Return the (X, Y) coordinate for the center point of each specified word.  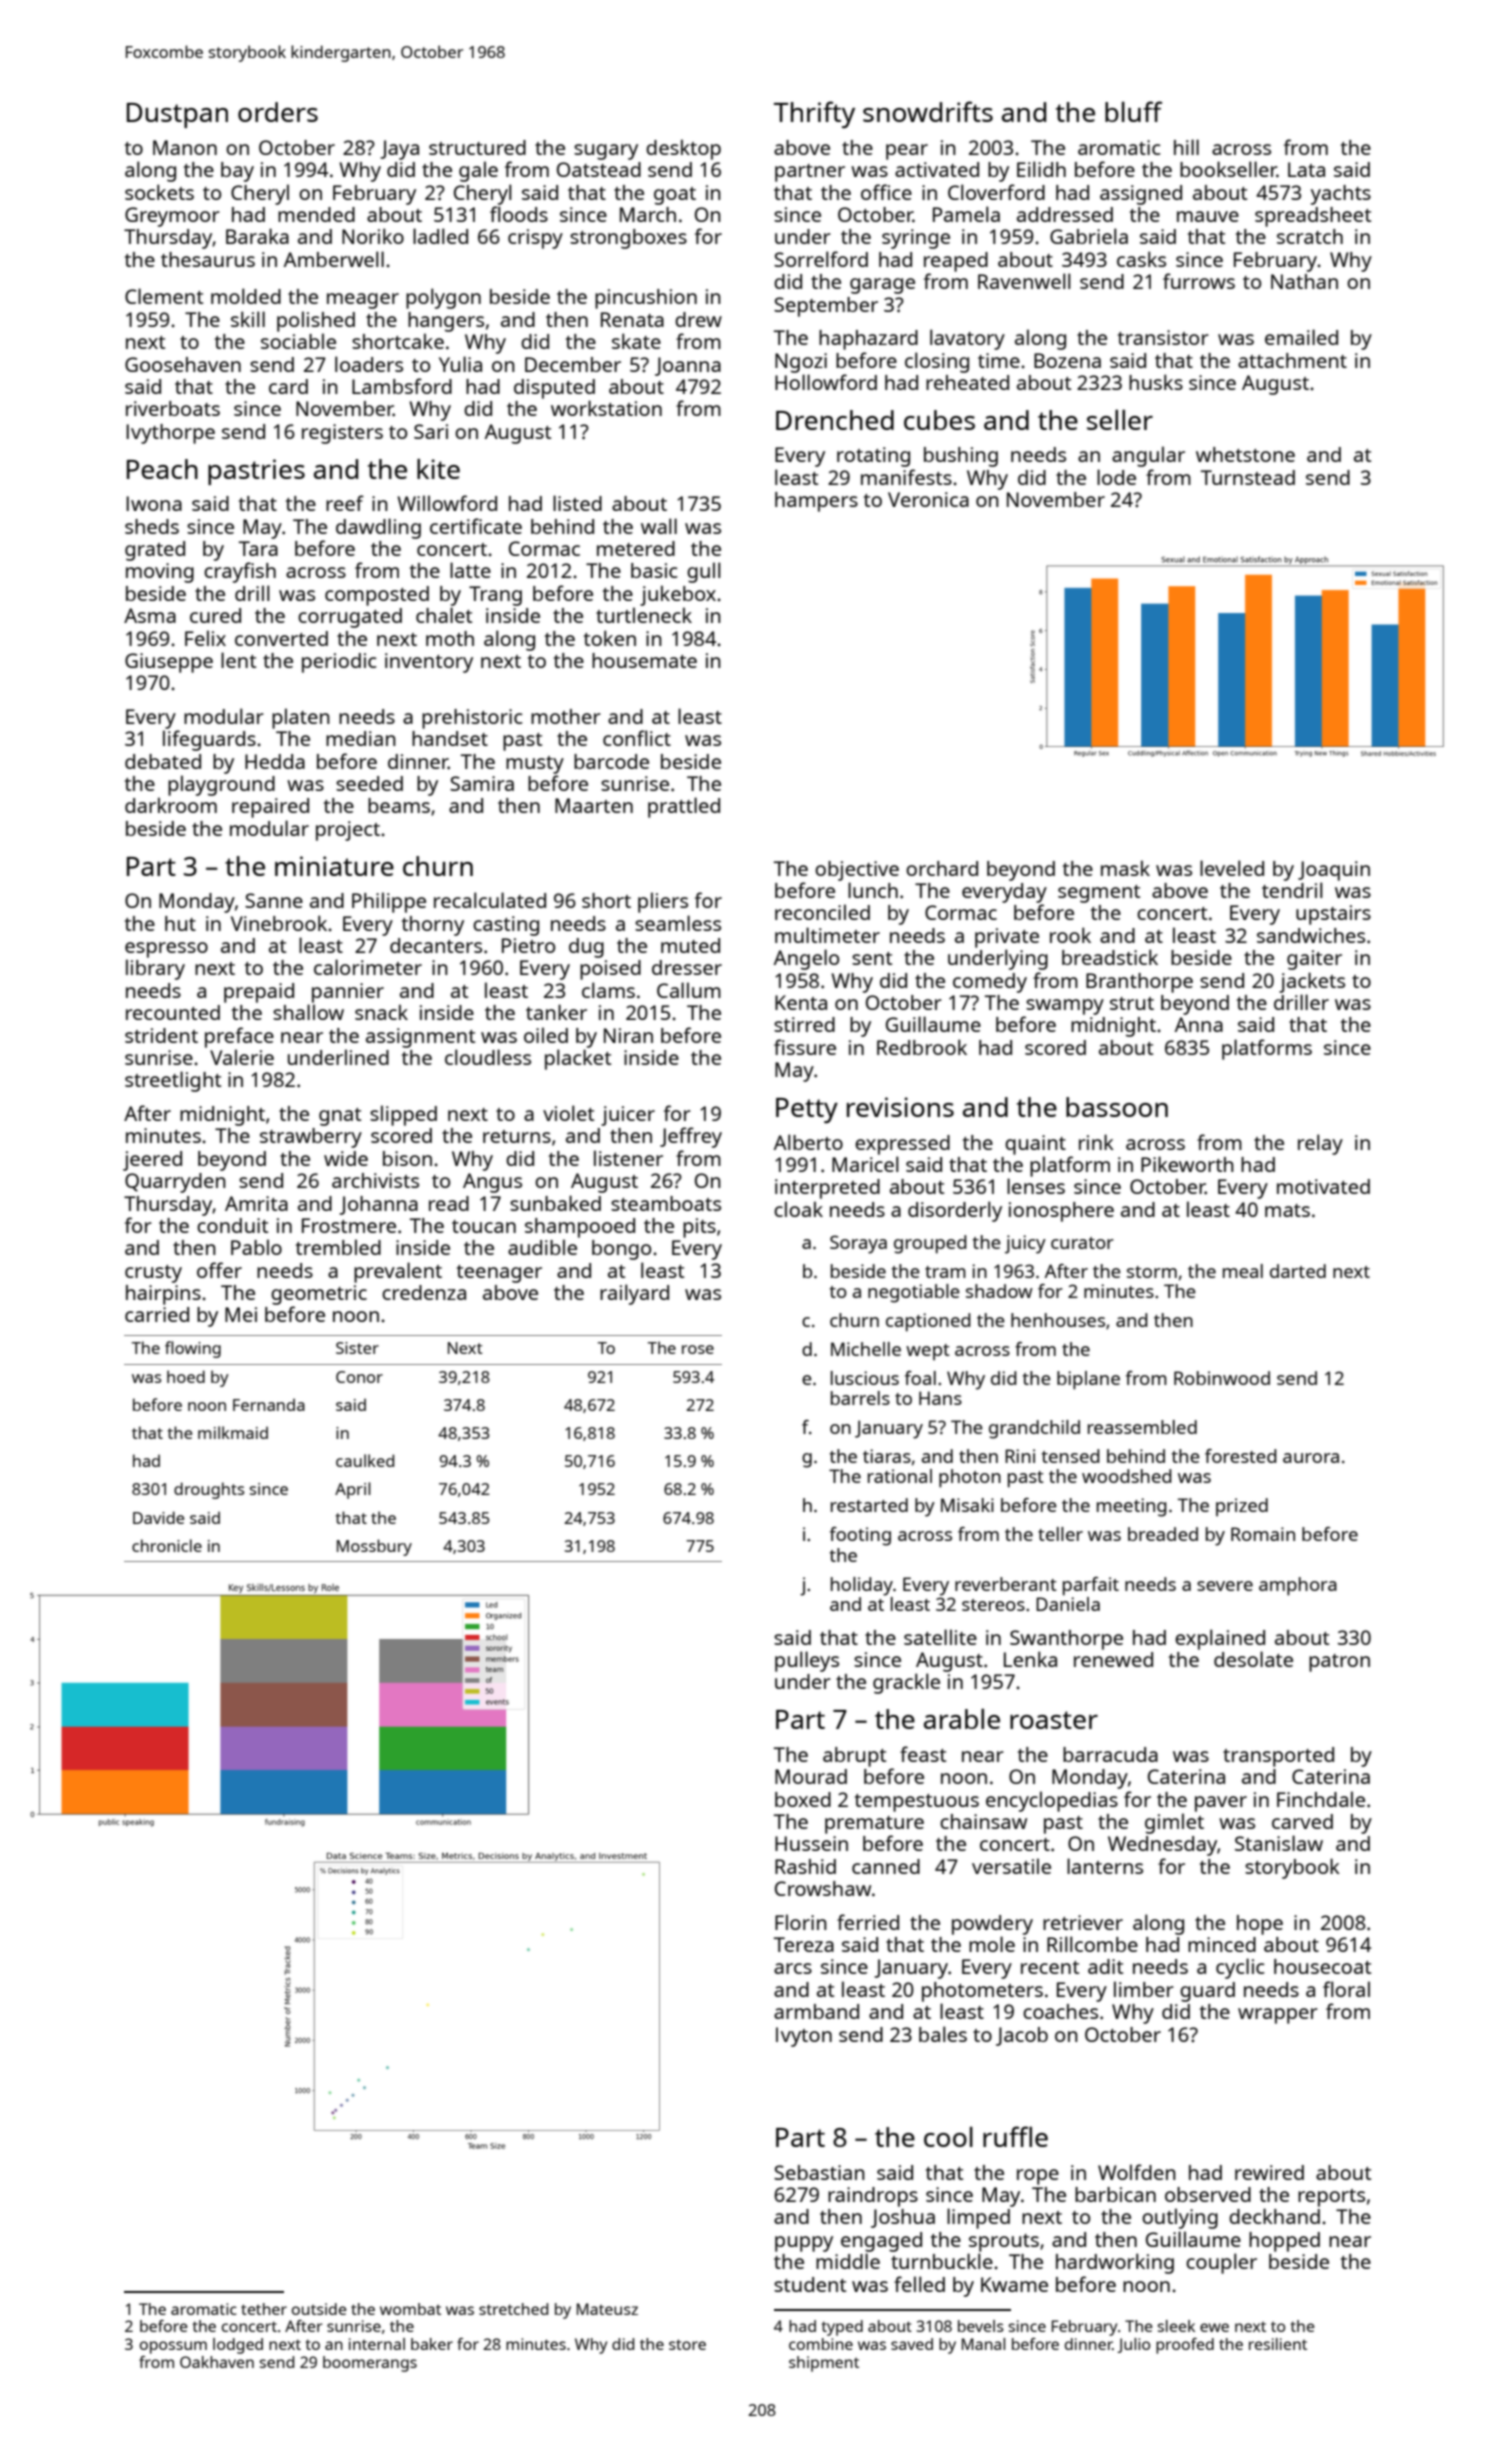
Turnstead (1248, 477)
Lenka (1030, 1659)
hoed (186, 1376)
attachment (1292, 360)
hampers (816, 502)
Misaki (967, 1505)
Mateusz (607, 2309)
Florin (801, 1922)
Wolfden (1137, 2172)
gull (704, 572)
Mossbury (374, 1547)
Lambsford (402, 386)
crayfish (240, 572)
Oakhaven (217, 2362)
